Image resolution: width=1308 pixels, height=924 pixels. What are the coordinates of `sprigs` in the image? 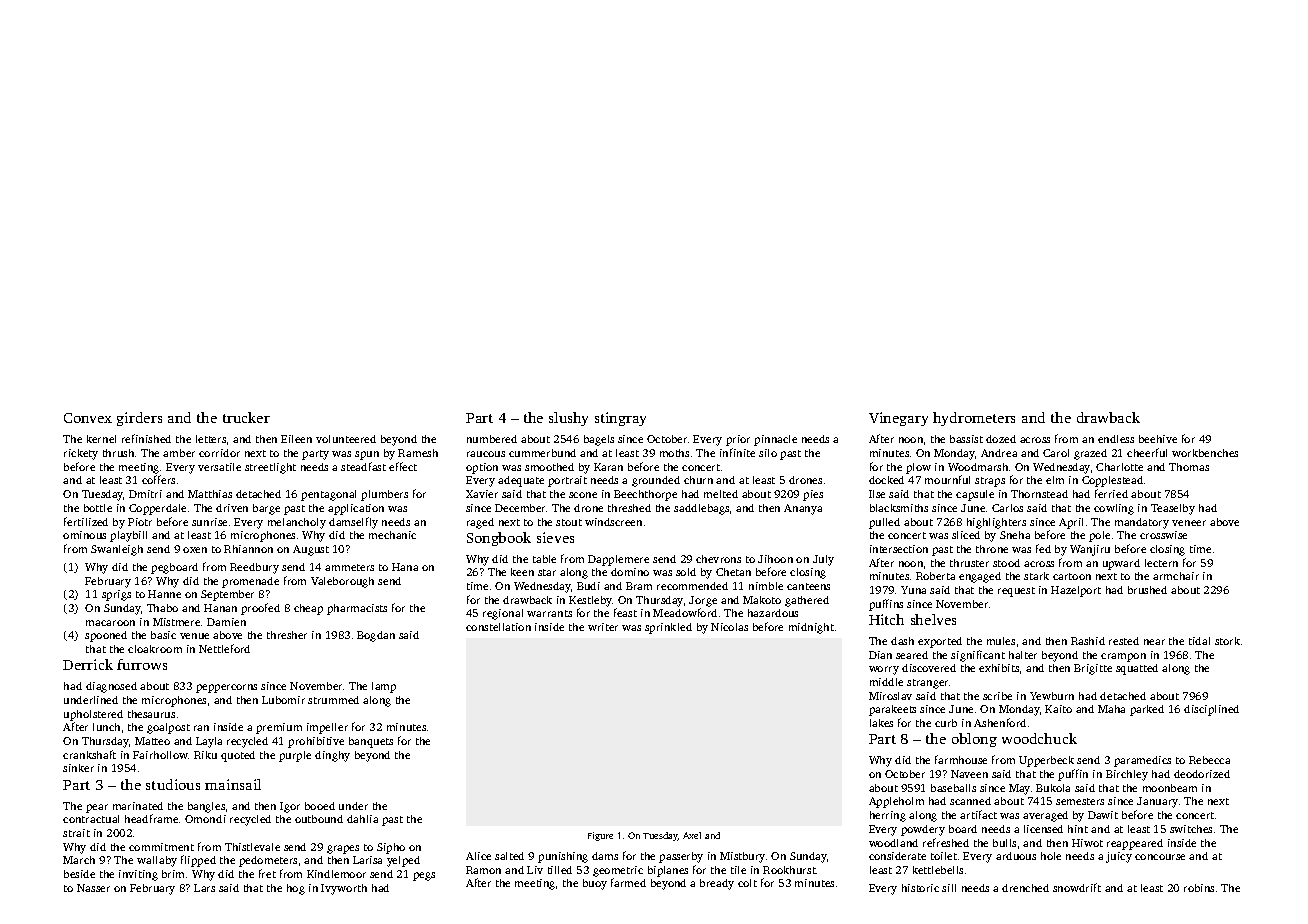 It's located at (116, 595).
